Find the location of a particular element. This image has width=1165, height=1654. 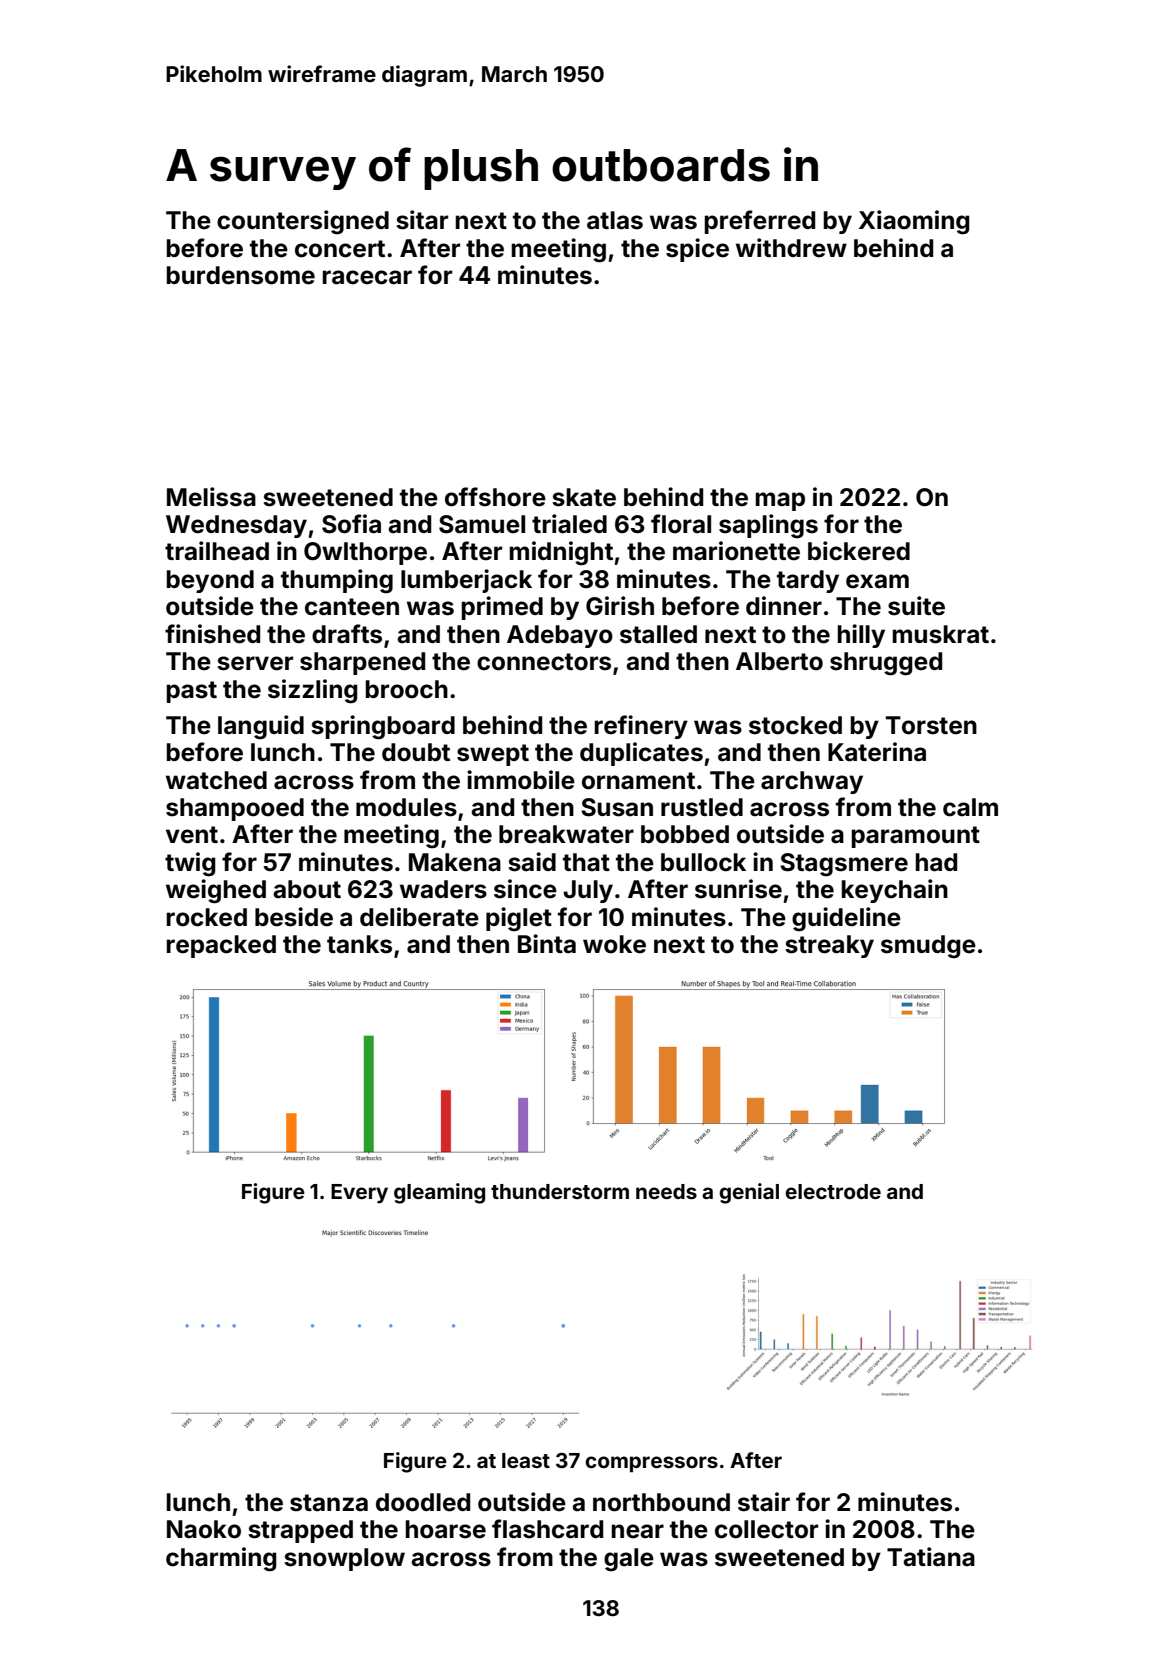

Every is located at coordinates (359, 1194).
